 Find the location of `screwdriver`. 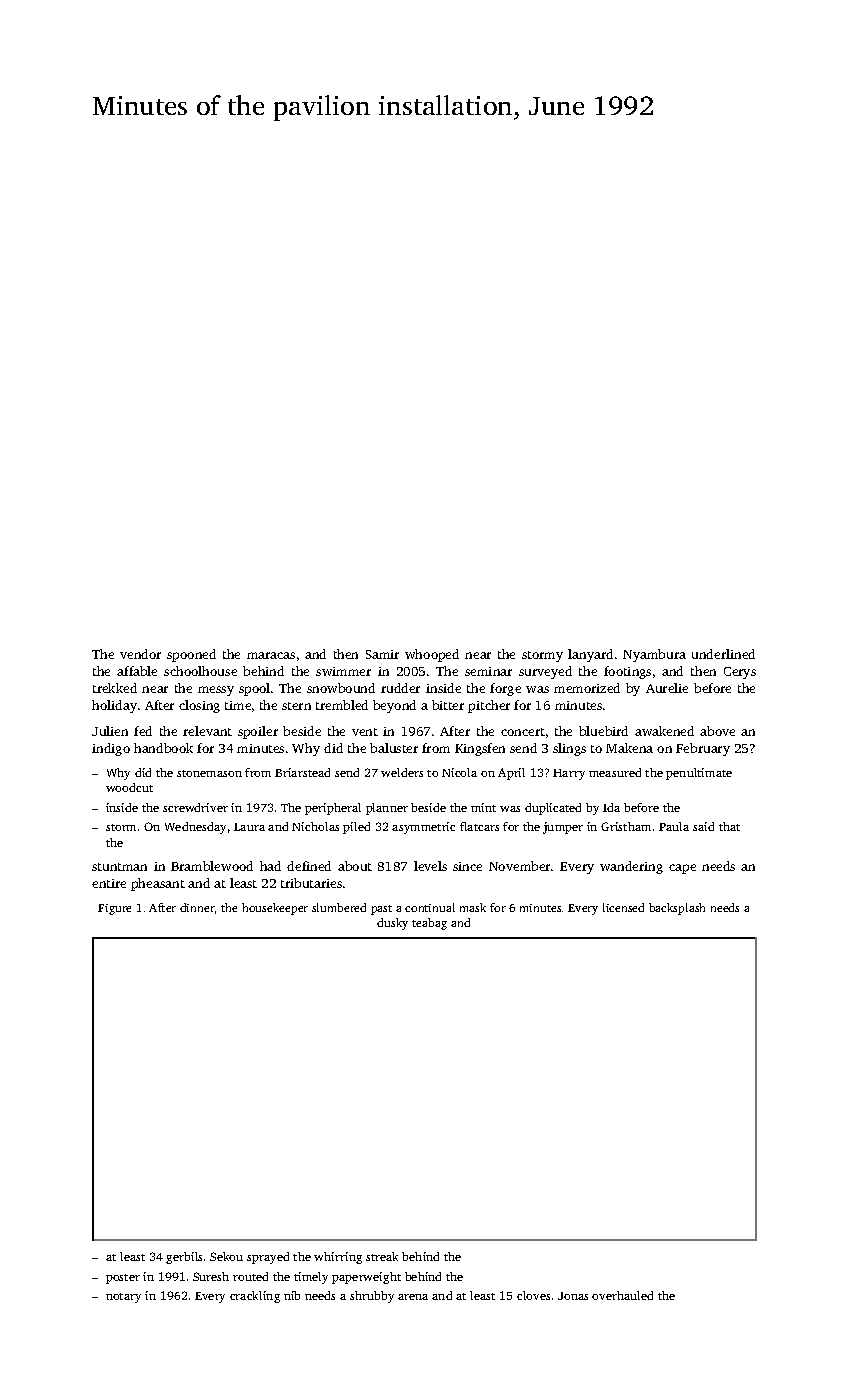

screwdriver is located at coordinates (195, 807).
